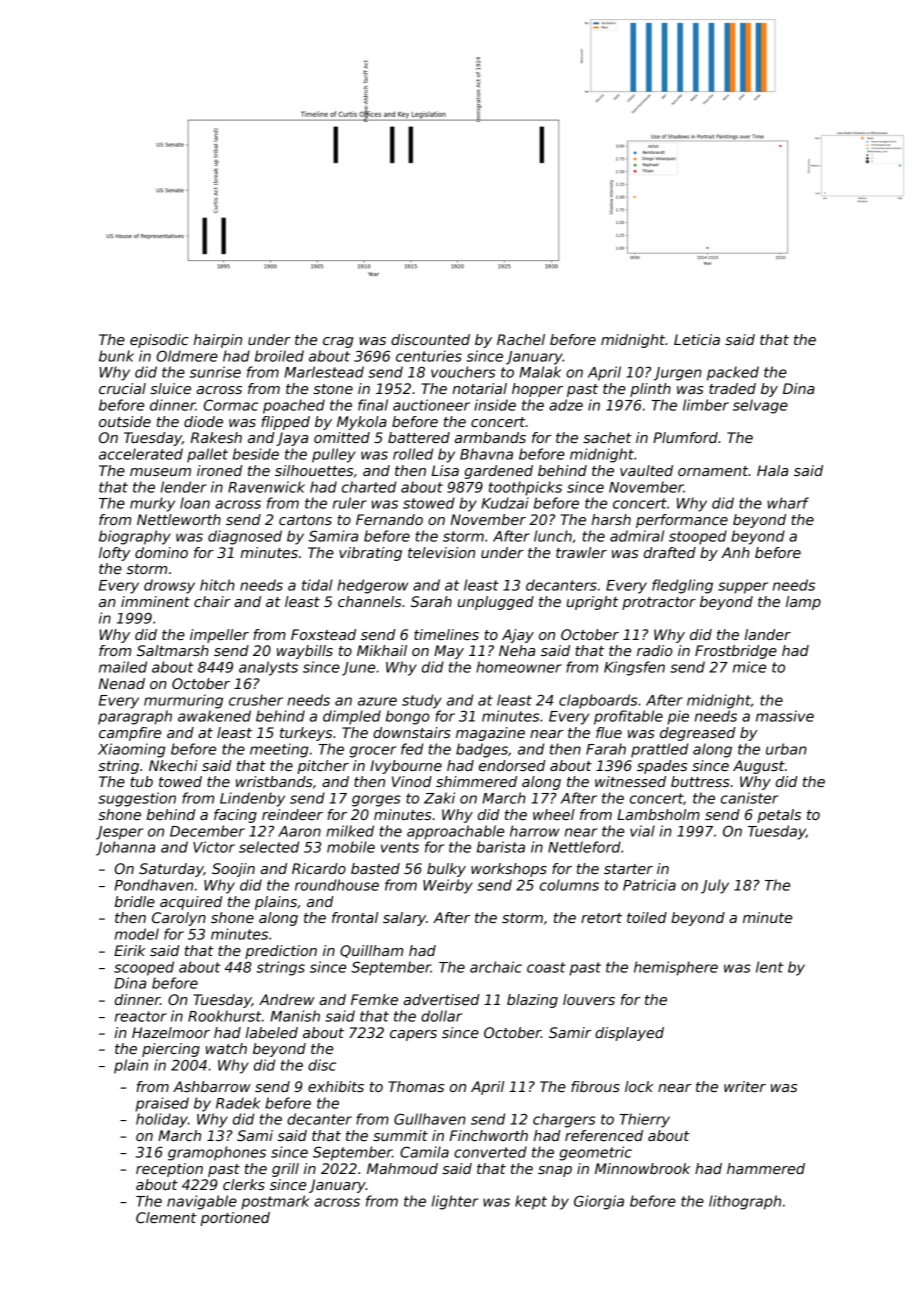 Image resolution: width=924 pixels, height=1314 pixels. What do you see at coordinates (235, 1219) in the screenshot?
I see `portioned` at bounding box center [235, 1219].
